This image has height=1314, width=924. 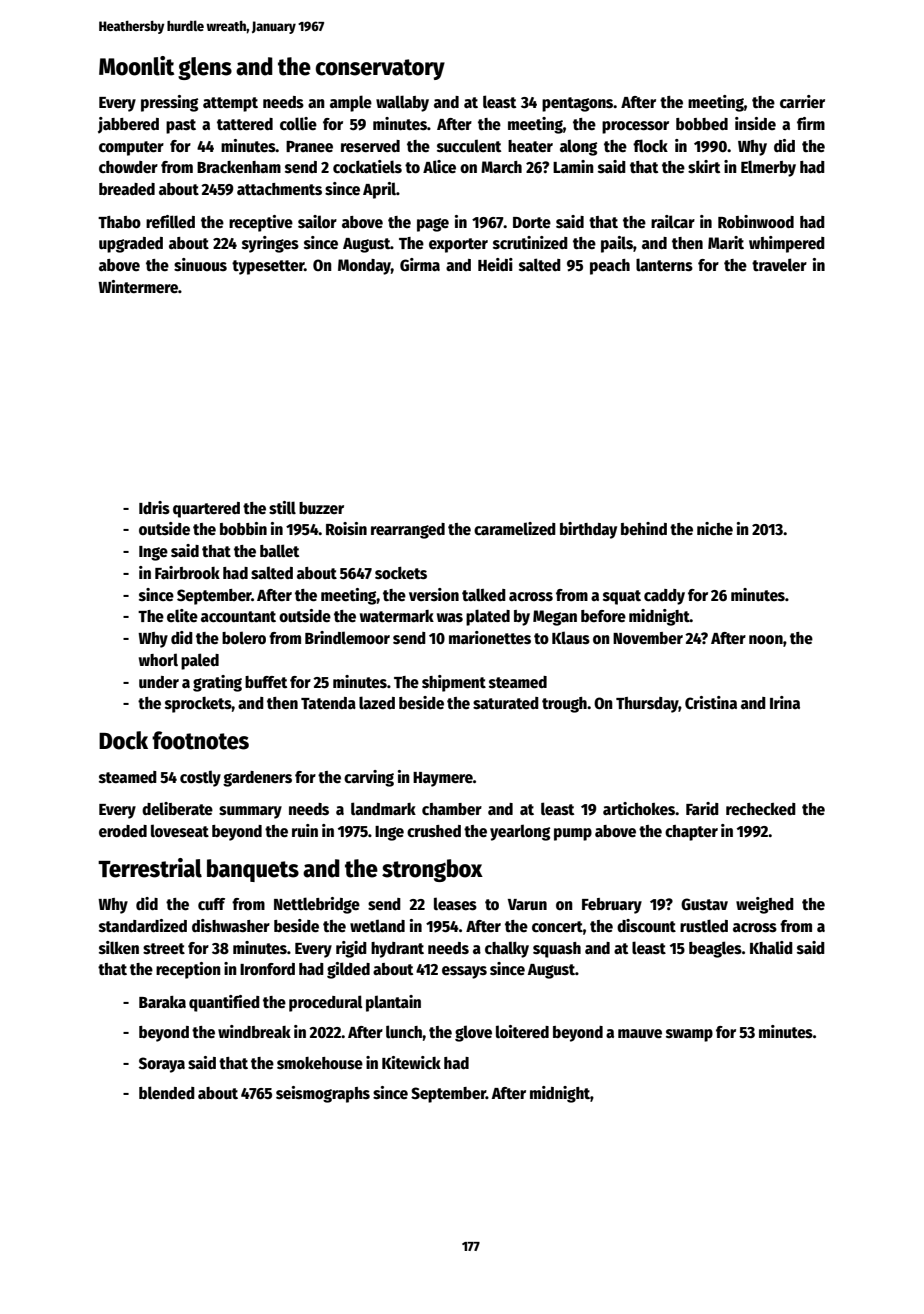 I want to click on ballet, so click(x=279, y=551).
